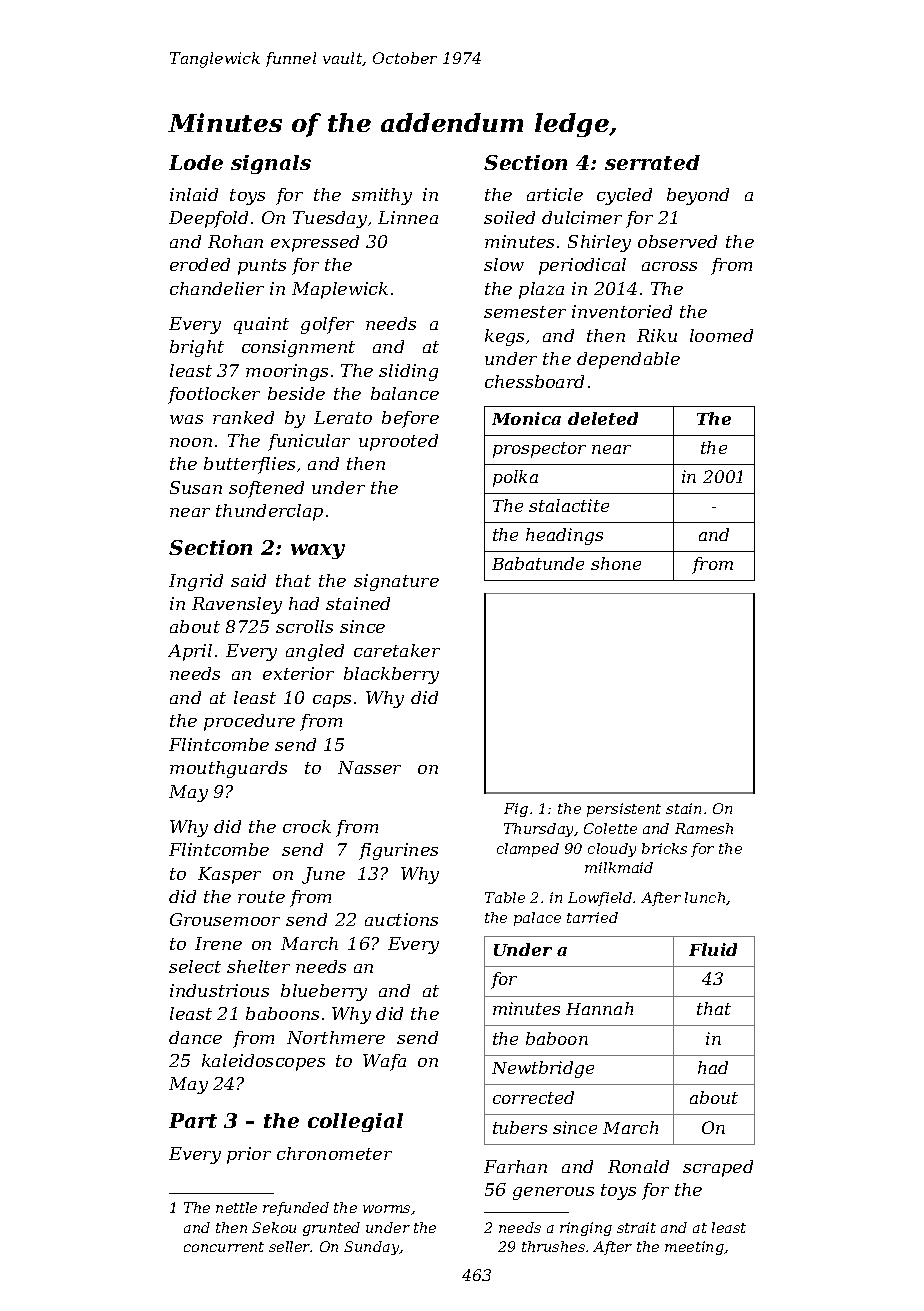 The width and height of the document is (924, 1311). What do you see at coordinates (652, 162) in the document?
I see `serrated` at bounding box center [652, 162].
